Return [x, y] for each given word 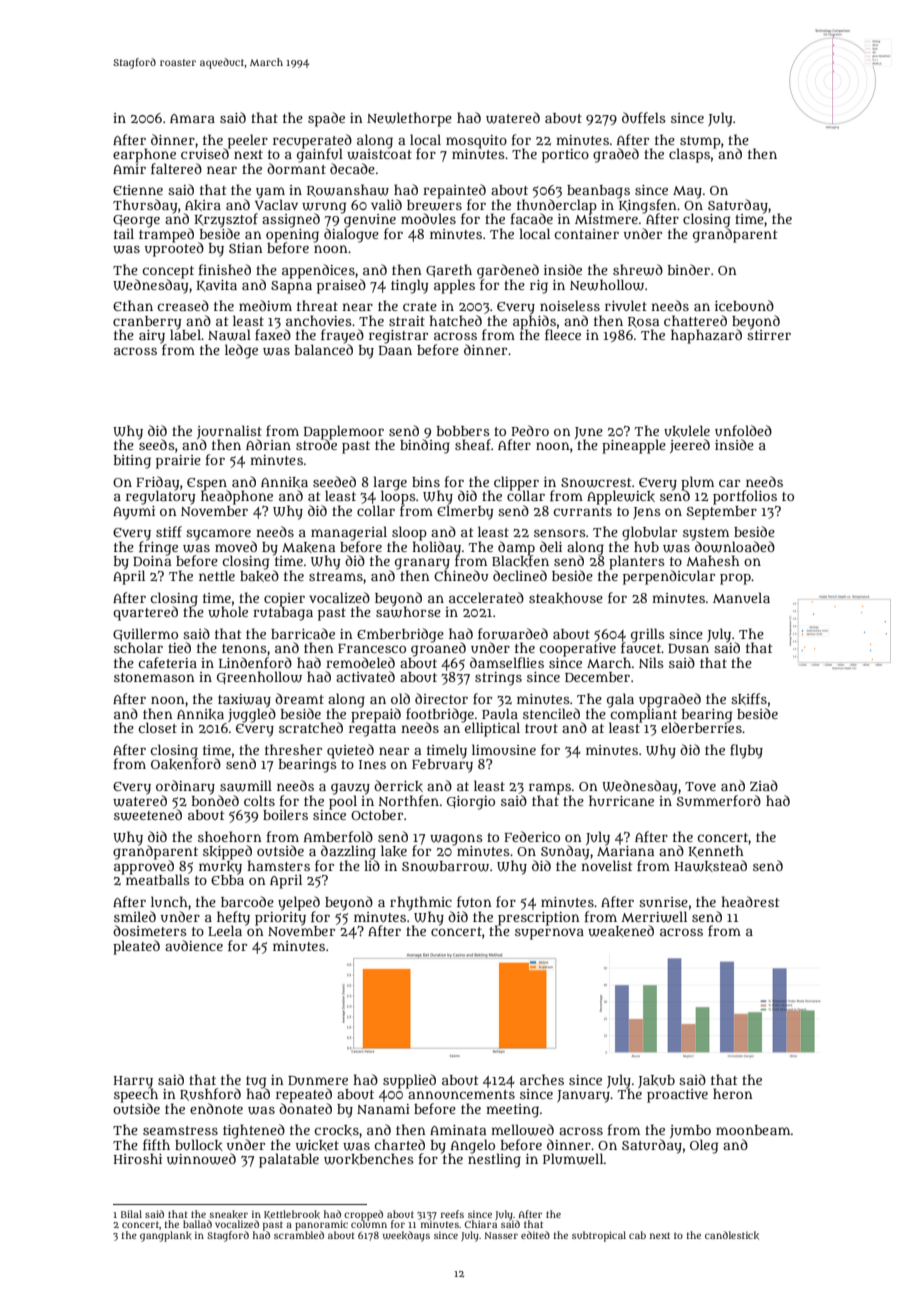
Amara [192, 118]
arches [542, 1079]
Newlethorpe [409, 119]
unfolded [743, 430]
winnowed [201, 1159]
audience [194, 945]
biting [132, 462]
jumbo [690, 1131]
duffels [644, 117]
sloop [409, 533]
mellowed [522, 1130]
